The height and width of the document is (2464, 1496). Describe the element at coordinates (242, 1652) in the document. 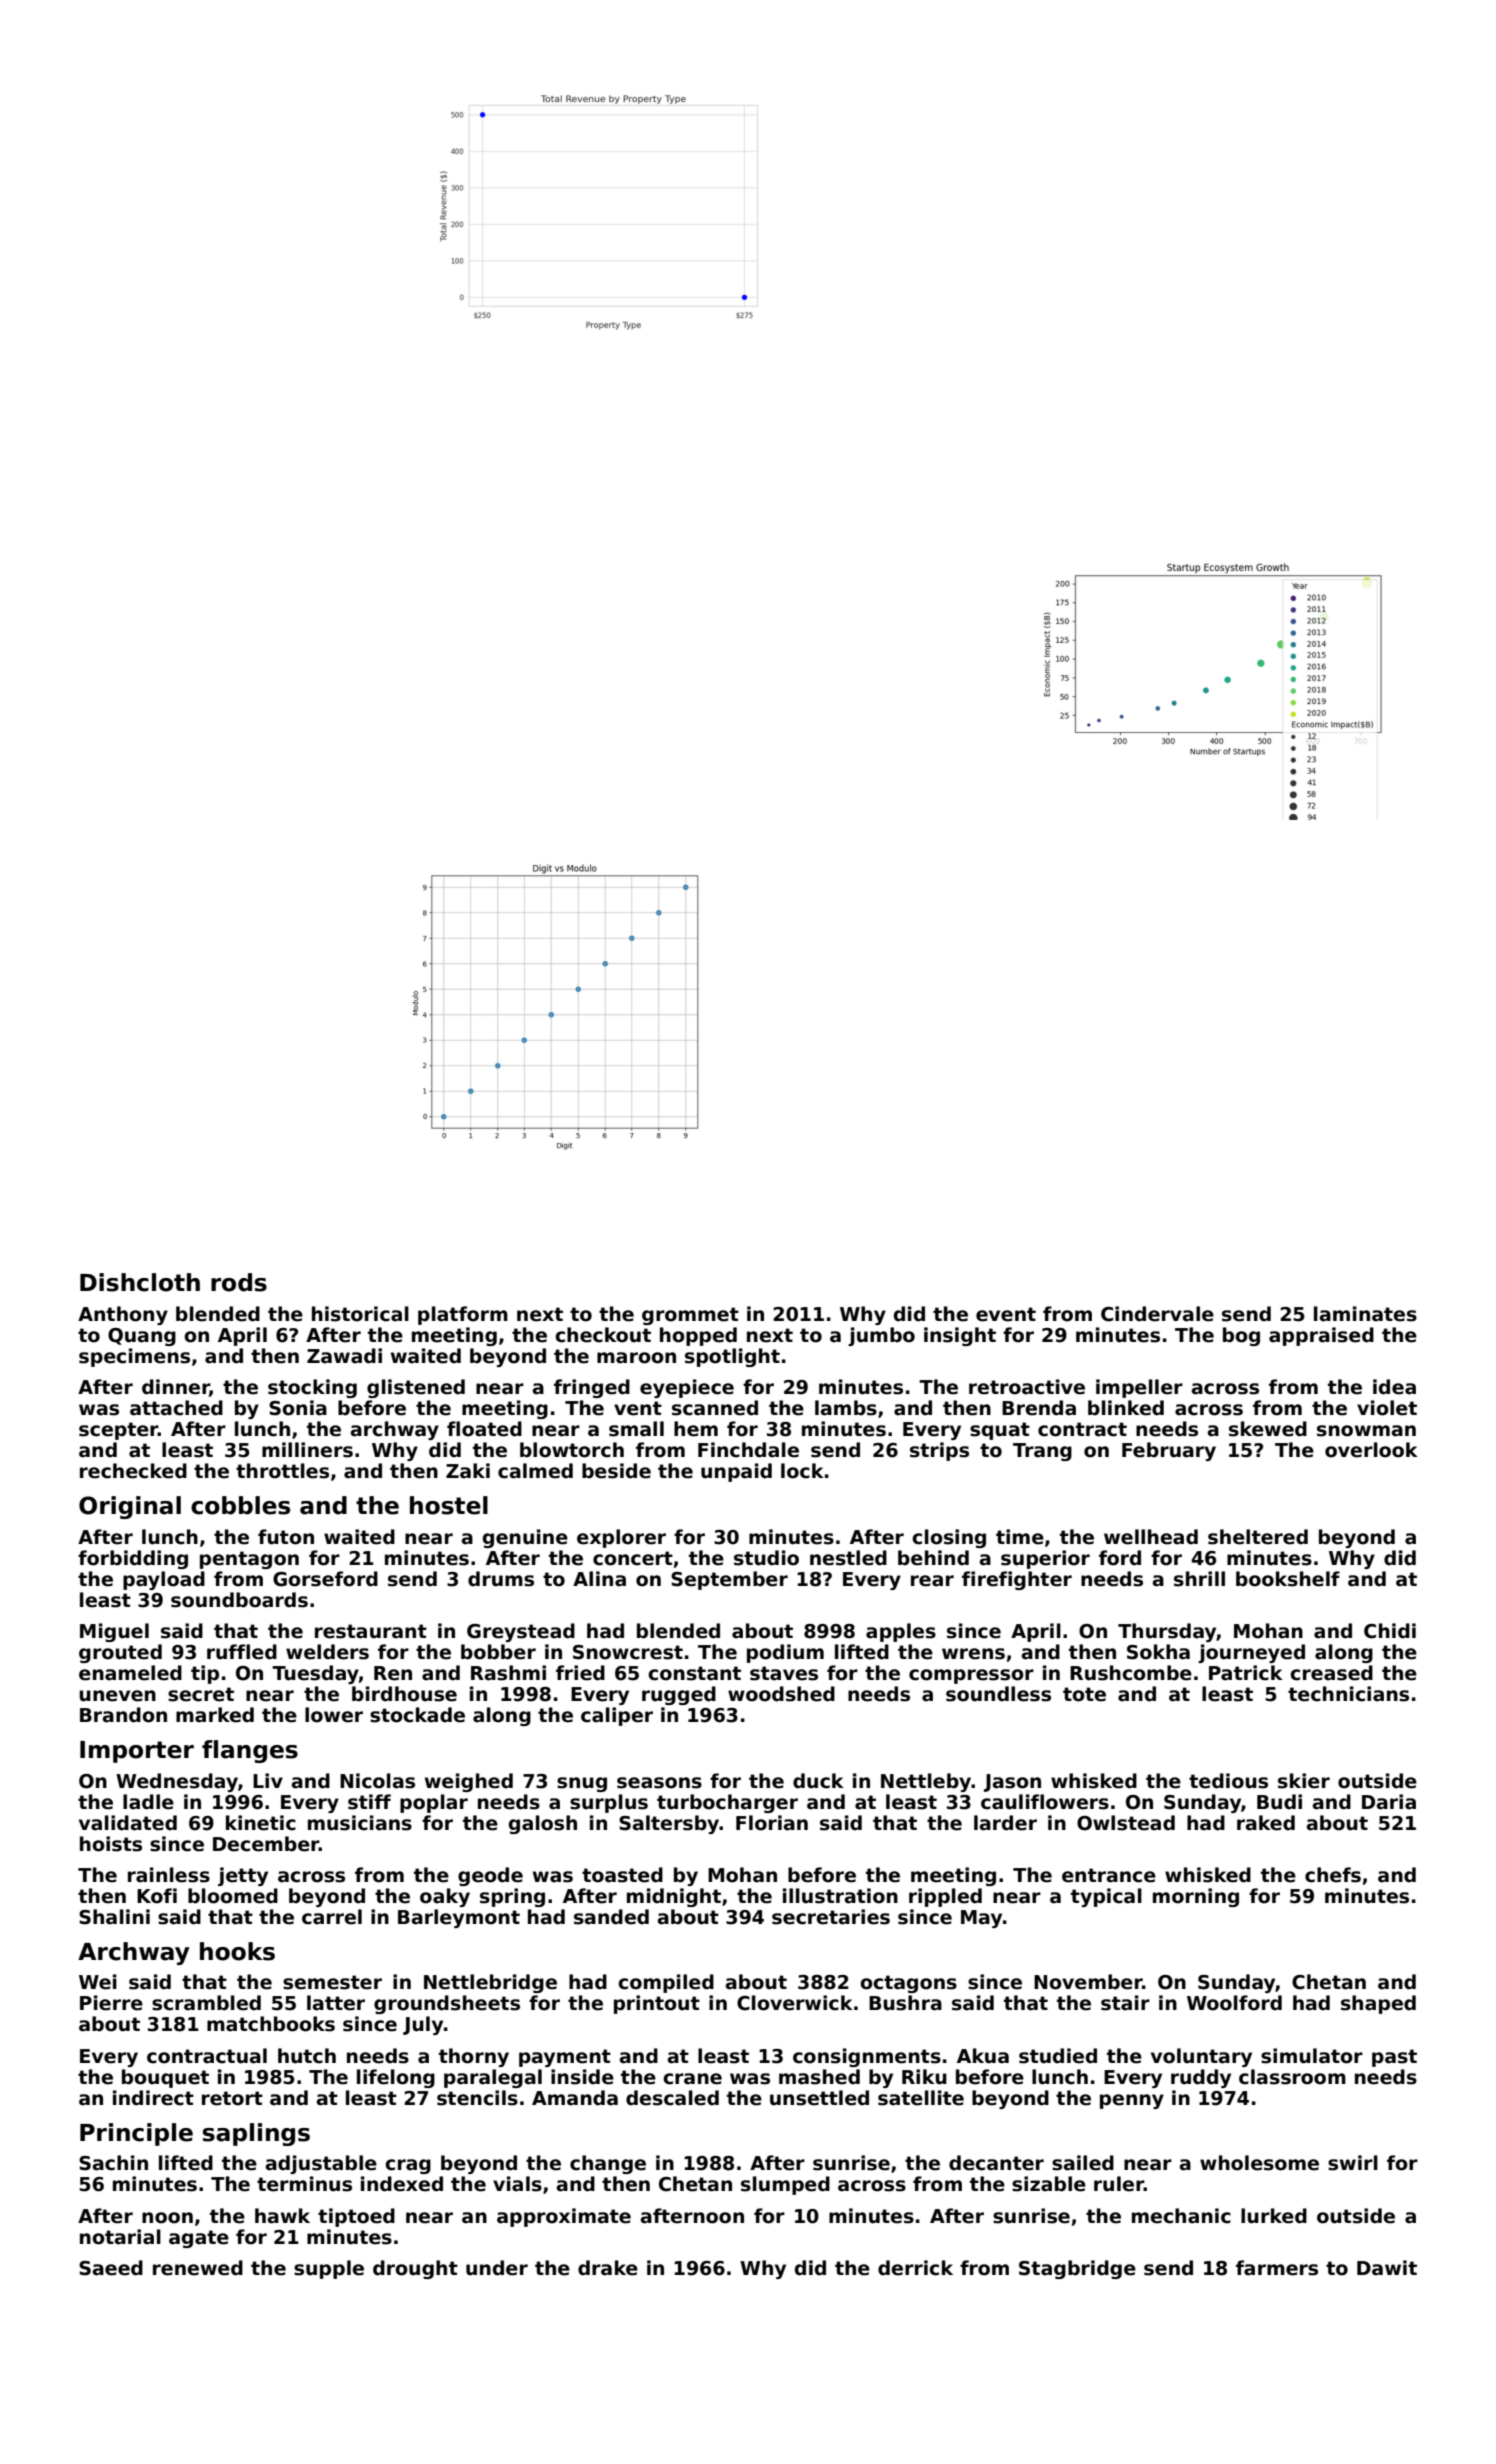

I see `ruffled` at that location.
